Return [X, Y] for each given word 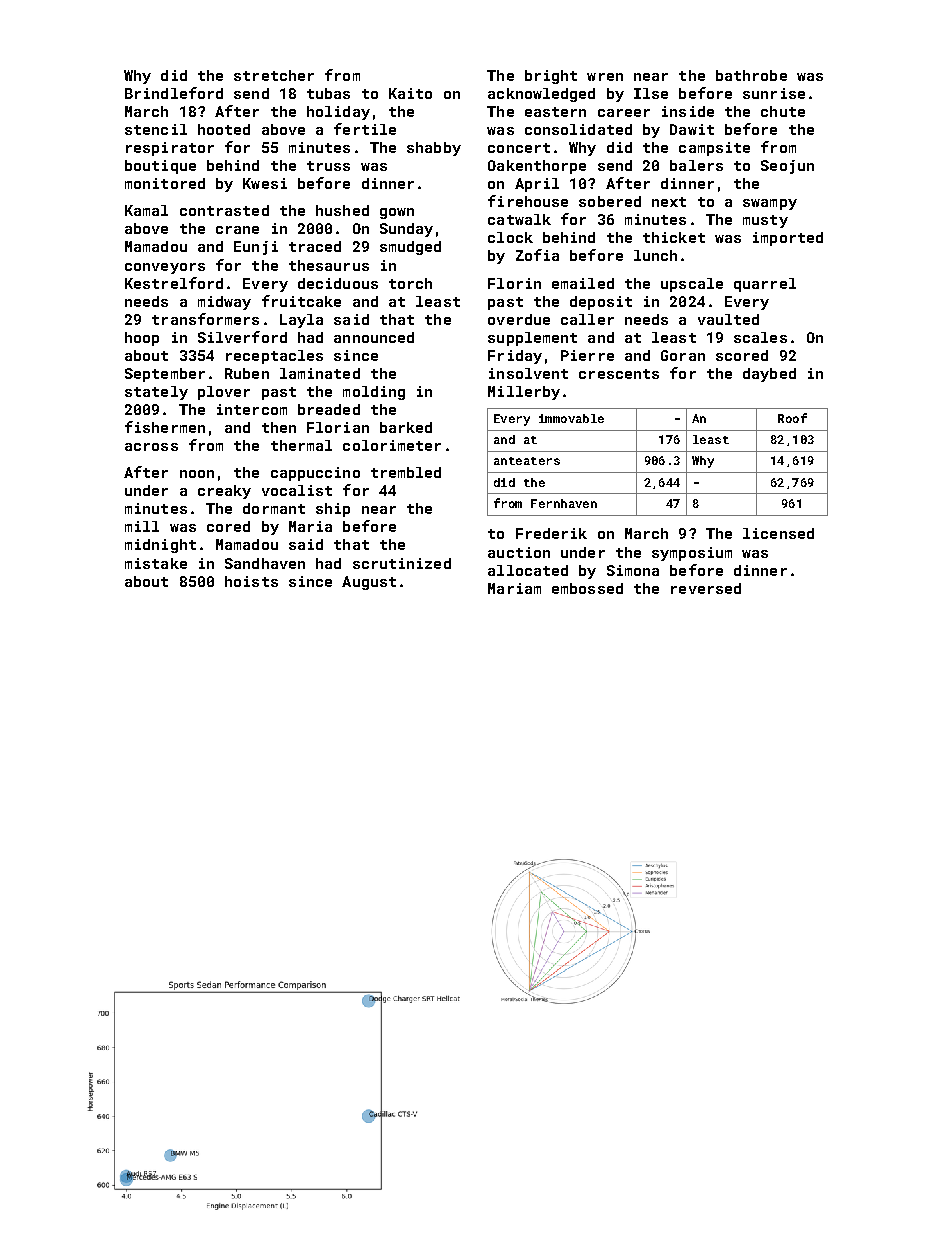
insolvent [528, 373]
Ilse [651, 93]
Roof [792, 418]
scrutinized [402, 563]
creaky [224, 492]
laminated [320, 373]
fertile [365, 129]
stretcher [274, 75]
